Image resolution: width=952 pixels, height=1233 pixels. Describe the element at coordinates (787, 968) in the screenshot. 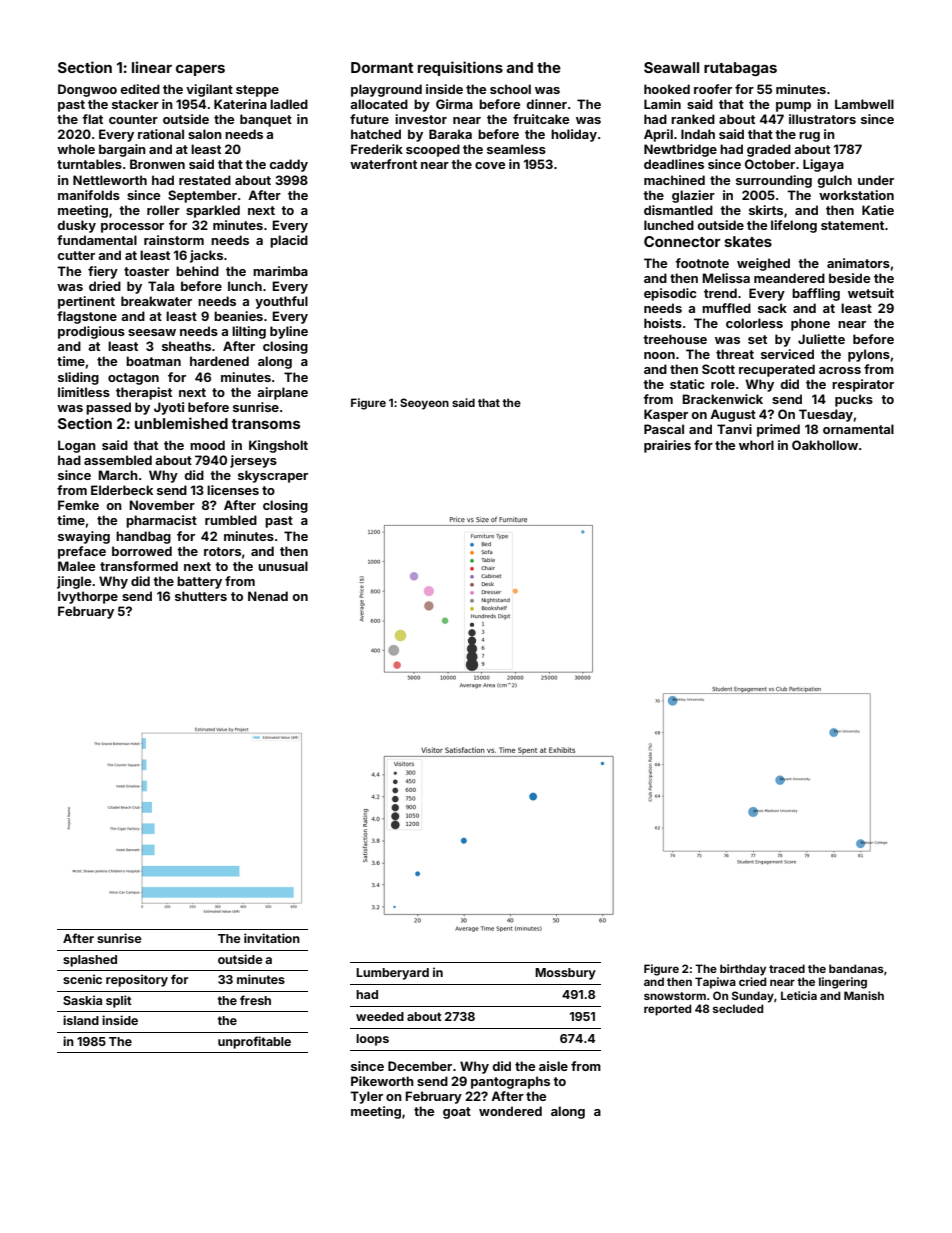

I see `traced` at that location.
